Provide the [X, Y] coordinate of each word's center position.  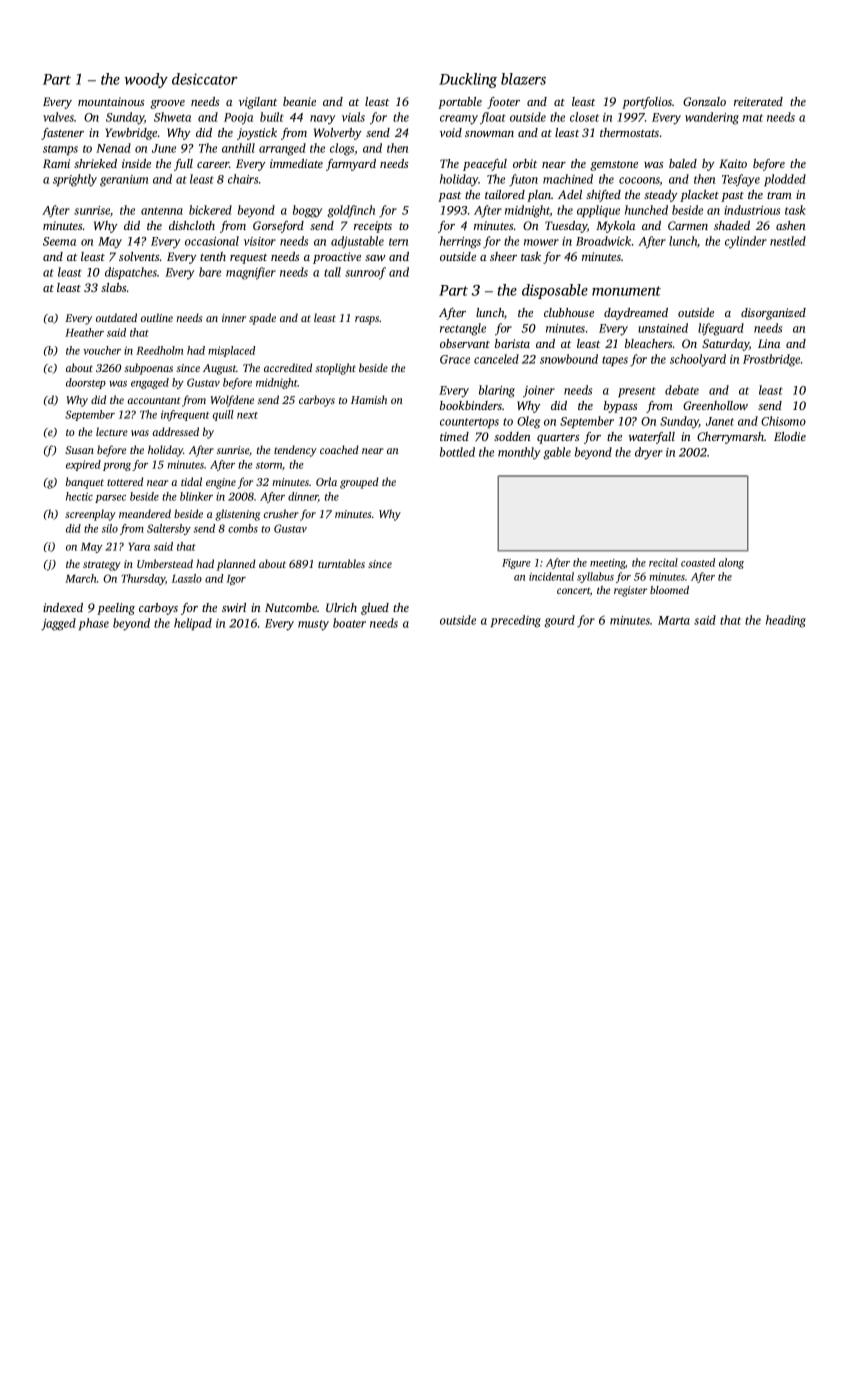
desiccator [205, 79]
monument [626, 291]
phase [94, 624]
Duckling [468, 80]
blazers [523, 79]
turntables [341, 563]
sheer [503, 256]
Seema [59, 241]
